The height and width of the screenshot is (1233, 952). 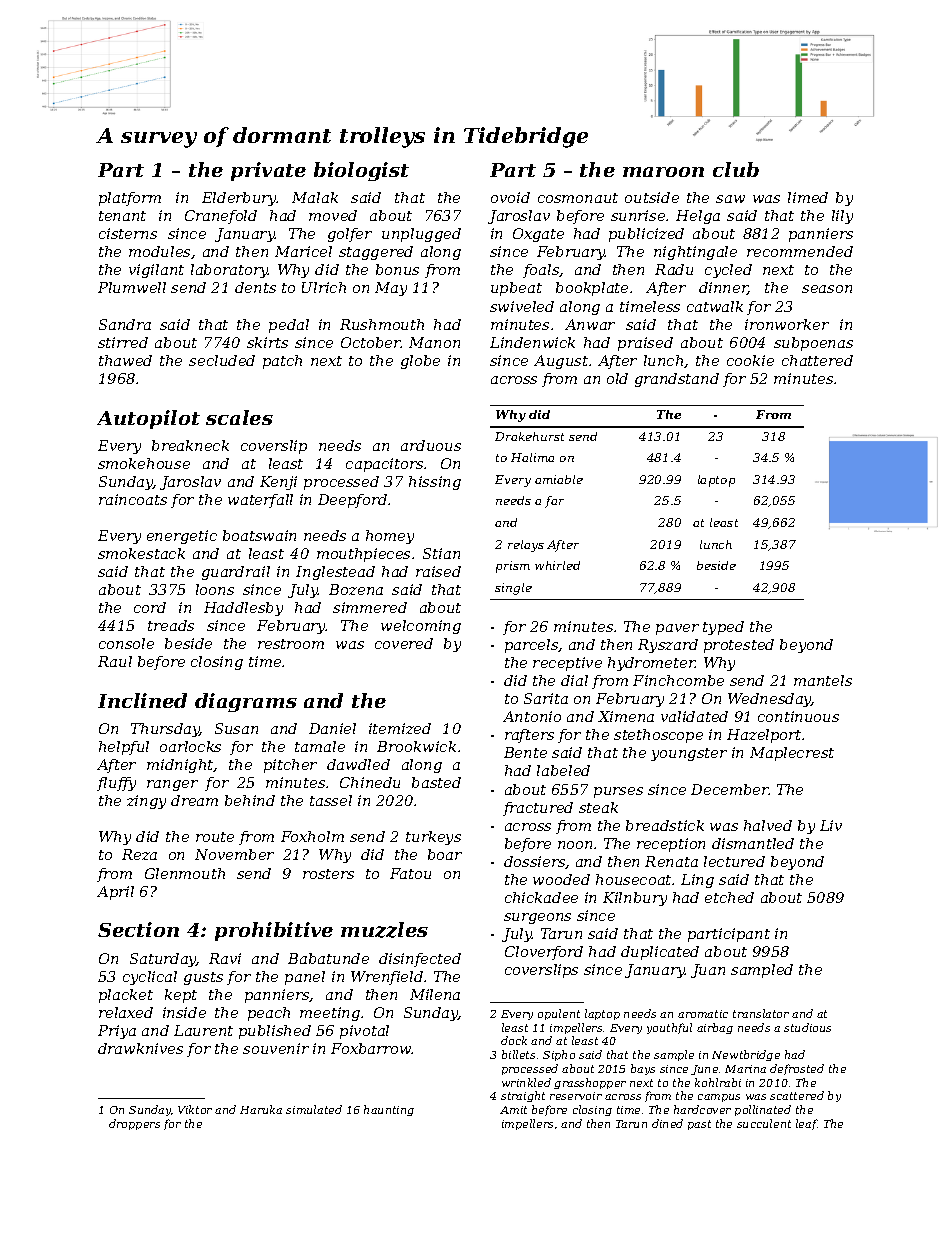 I want to click on itemized, so click(x=400, y=728).
